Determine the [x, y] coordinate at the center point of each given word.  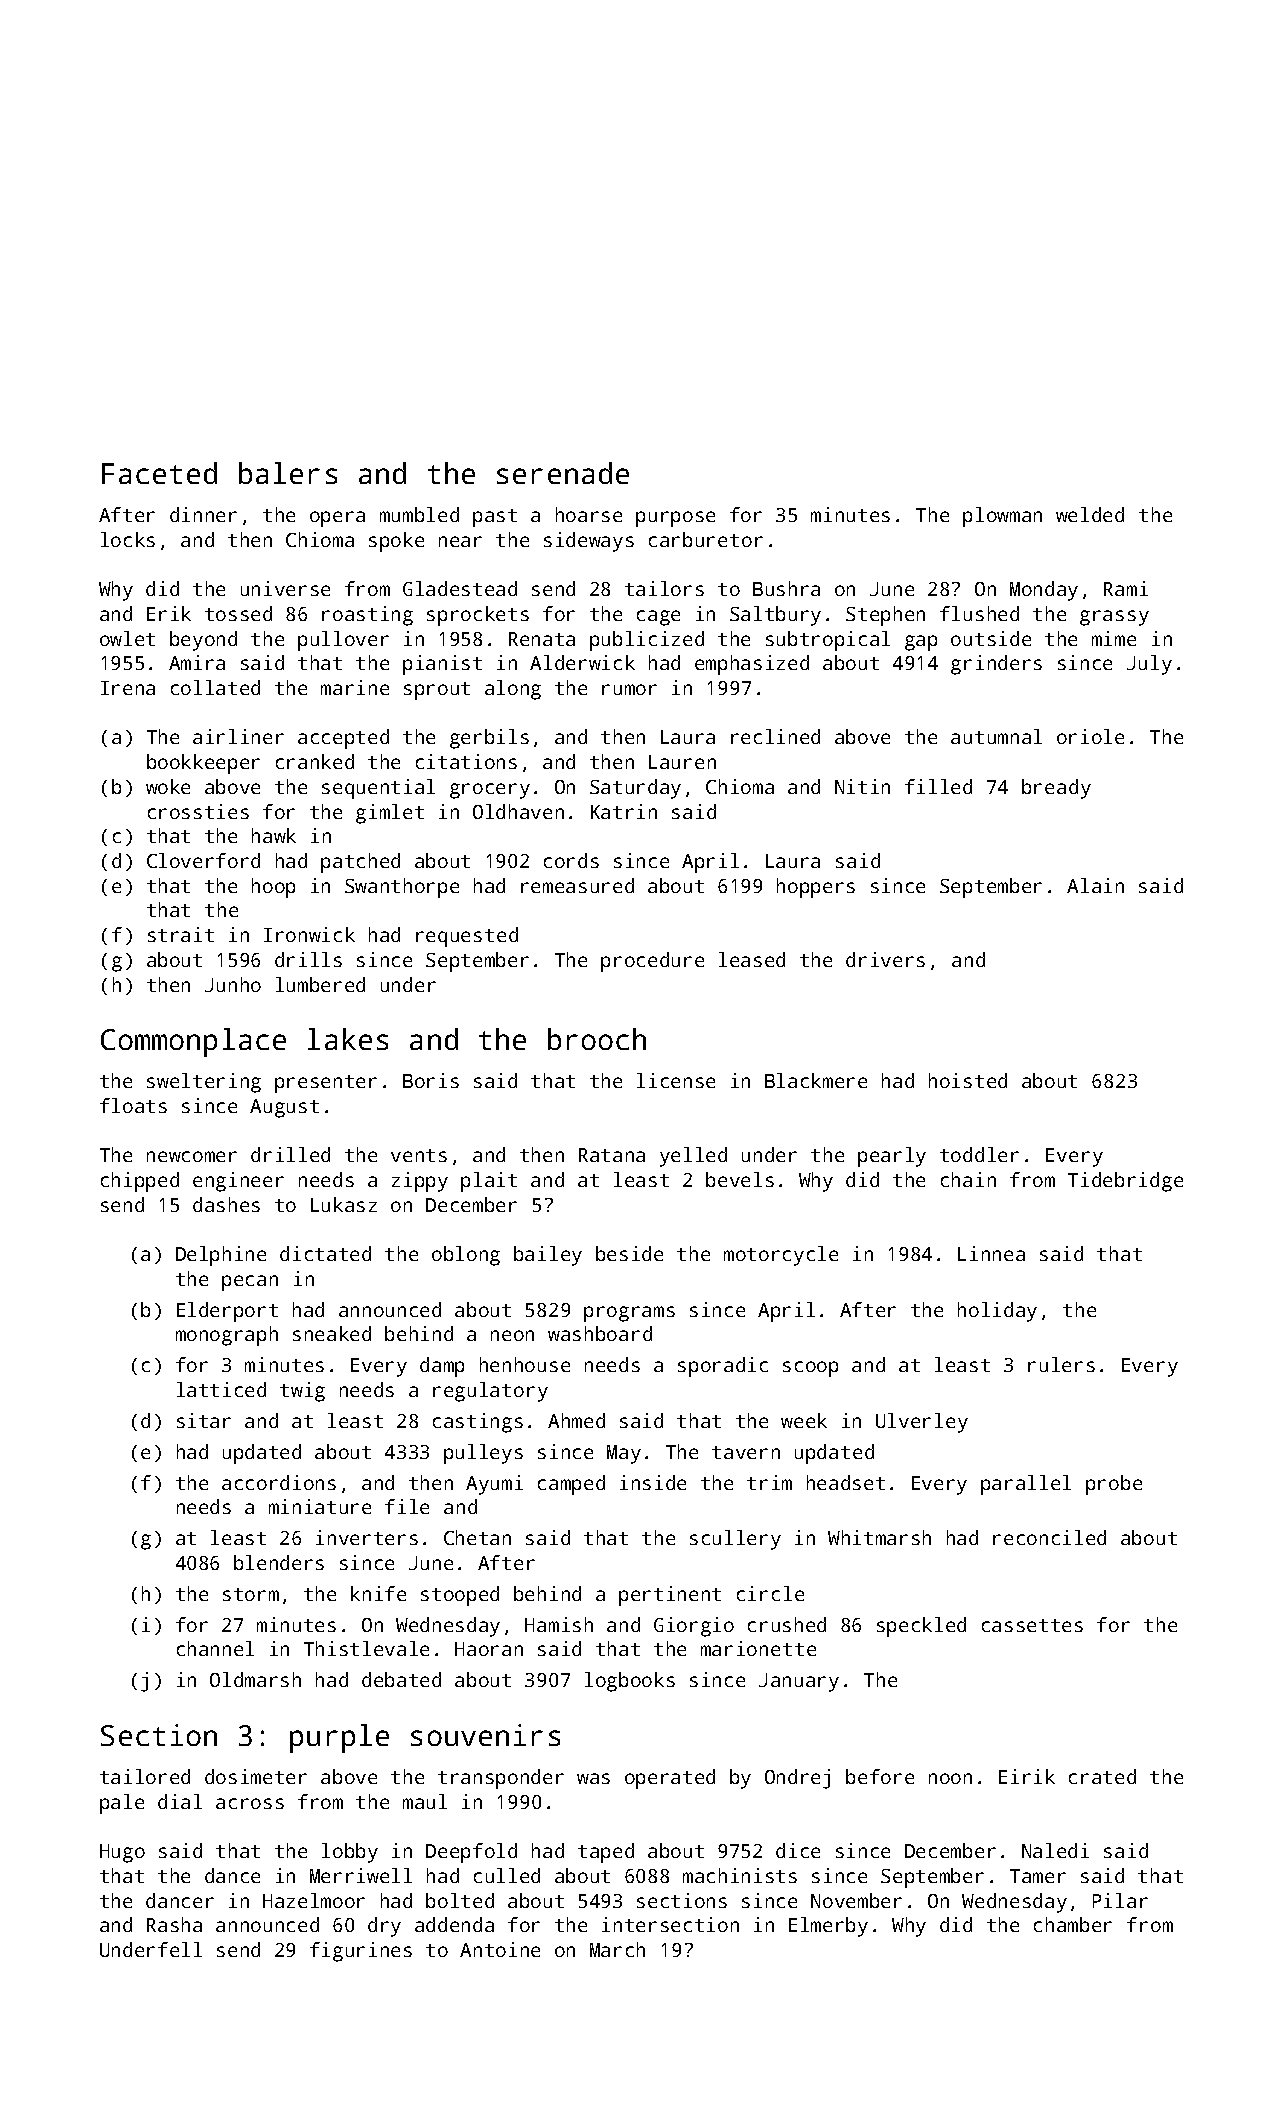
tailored [145, 1776]
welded [1090, 514]
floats [133, 1105]
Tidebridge [1125, 1182]
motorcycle [781, 1256]
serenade [563, 473]
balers [288, 473]
